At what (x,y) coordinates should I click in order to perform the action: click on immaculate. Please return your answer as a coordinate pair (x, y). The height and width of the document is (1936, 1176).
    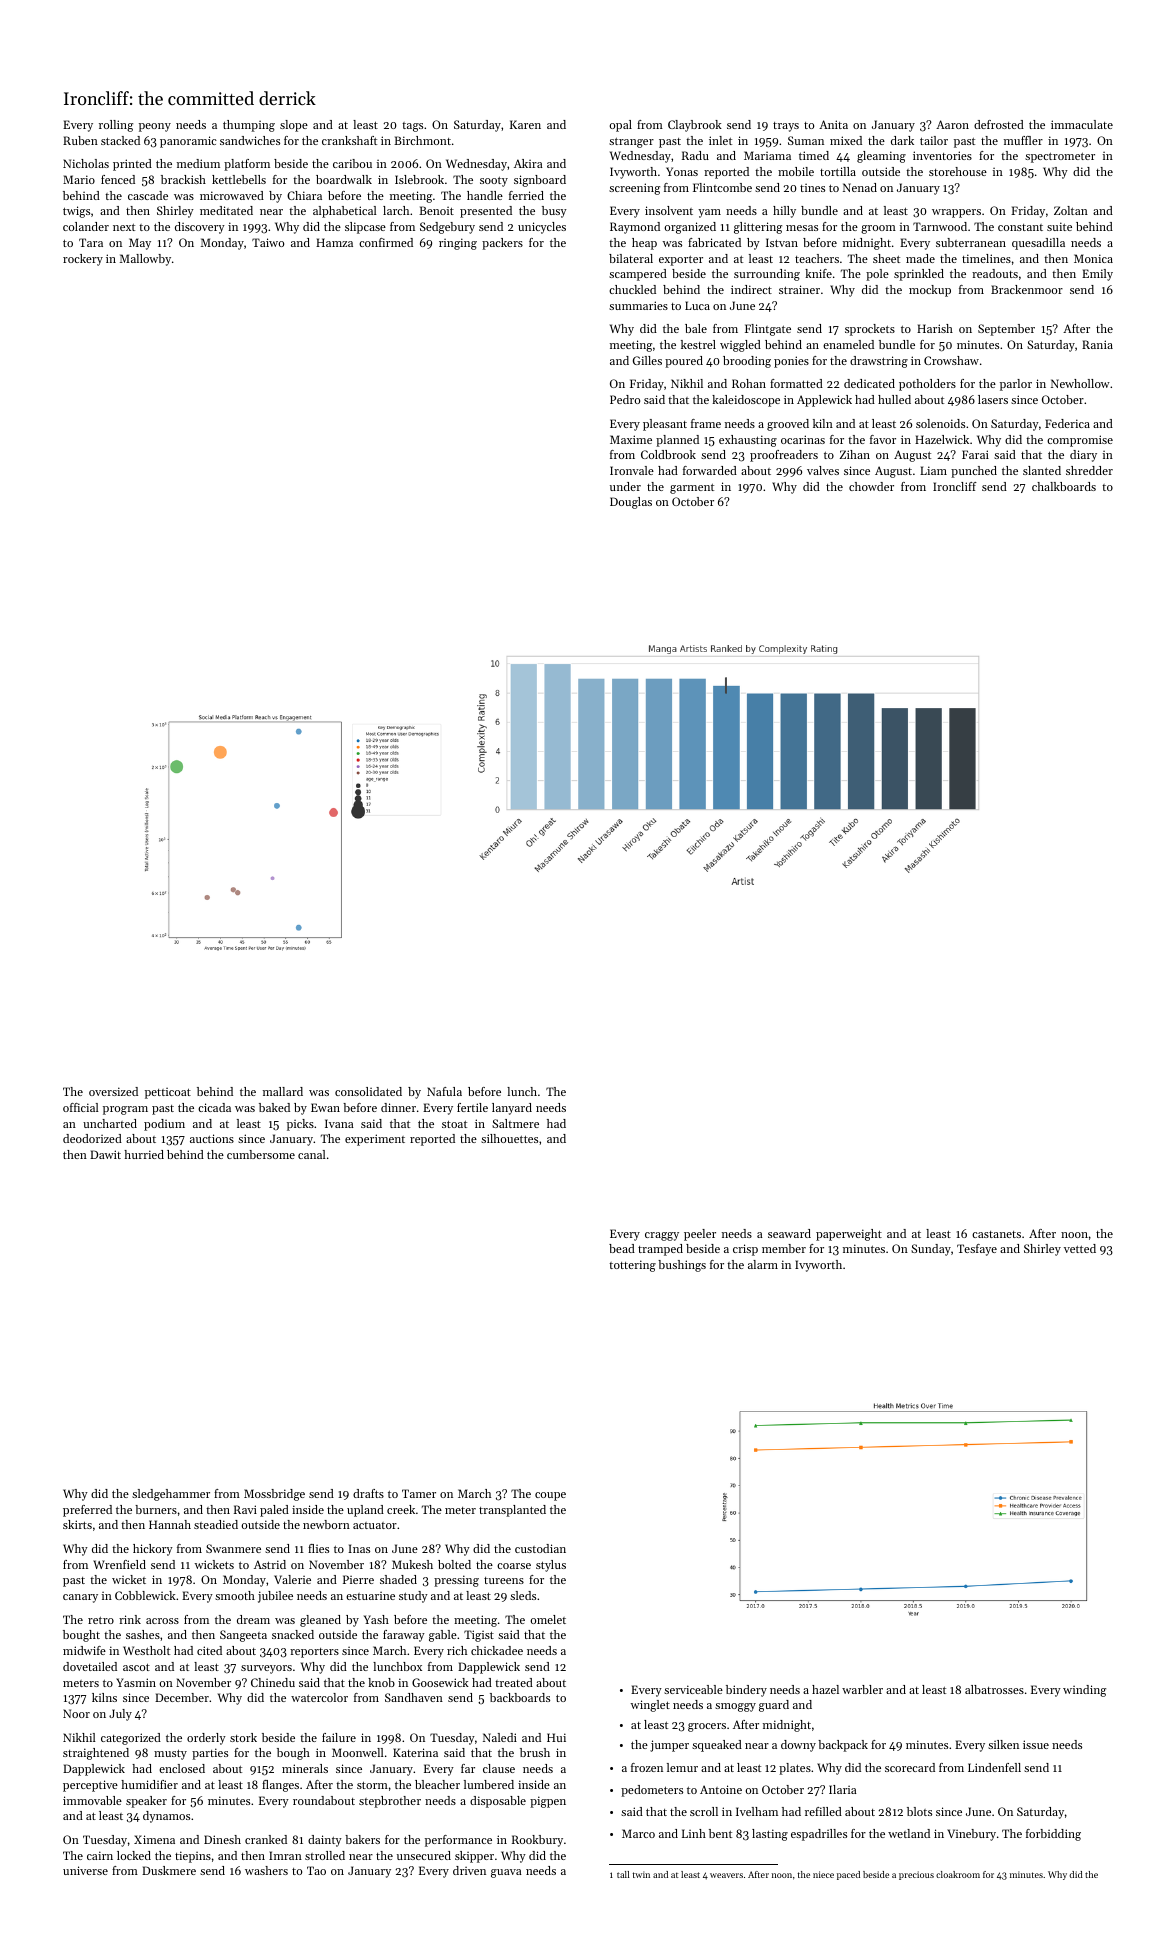
    Looking at the image, I should click on (1082, 124).
